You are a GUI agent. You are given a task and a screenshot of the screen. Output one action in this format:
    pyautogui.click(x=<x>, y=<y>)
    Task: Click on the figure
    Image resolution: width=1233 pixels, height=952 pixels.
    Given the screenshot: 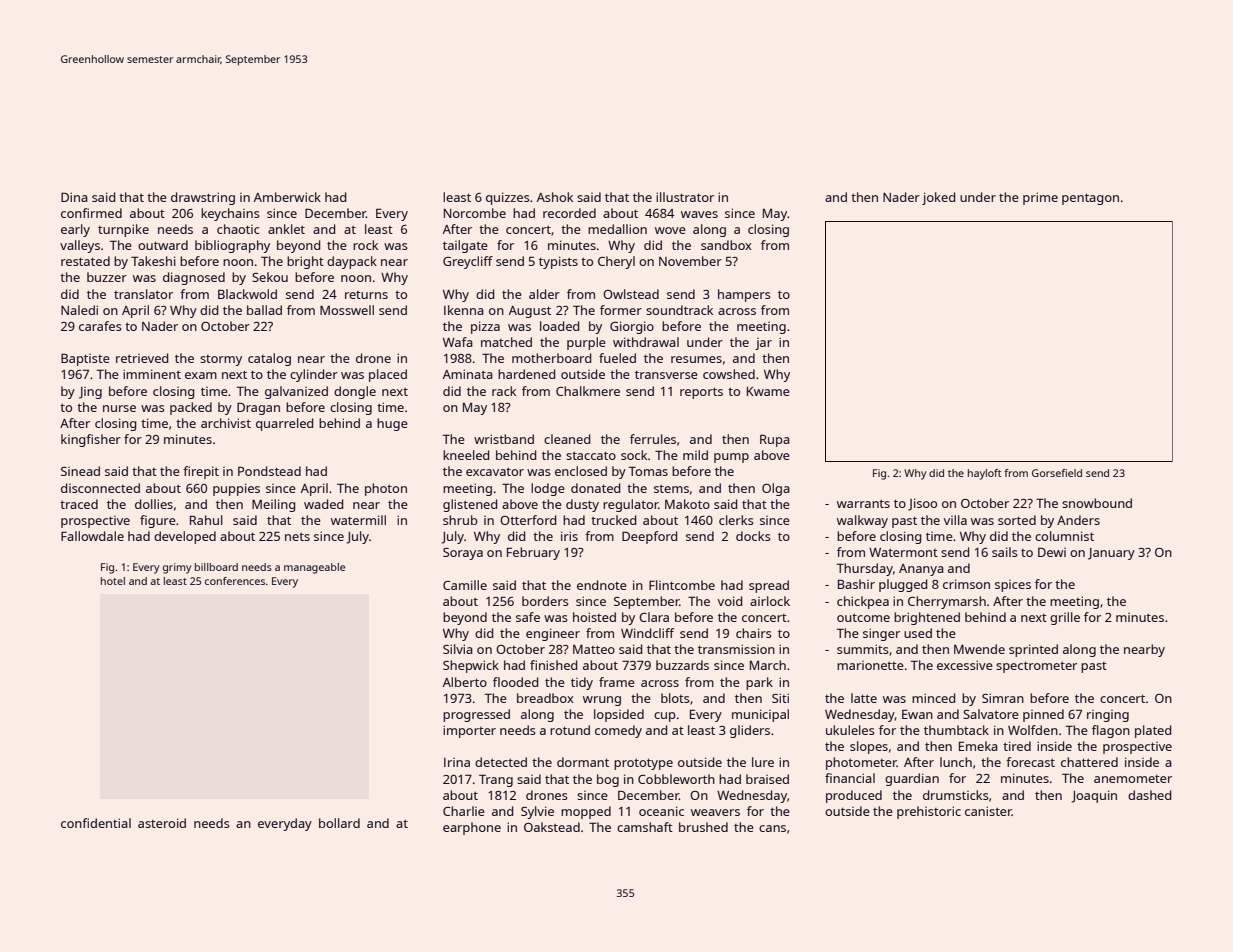 What is the action you would take?
    pyautogui.click(x=158, y=521)
